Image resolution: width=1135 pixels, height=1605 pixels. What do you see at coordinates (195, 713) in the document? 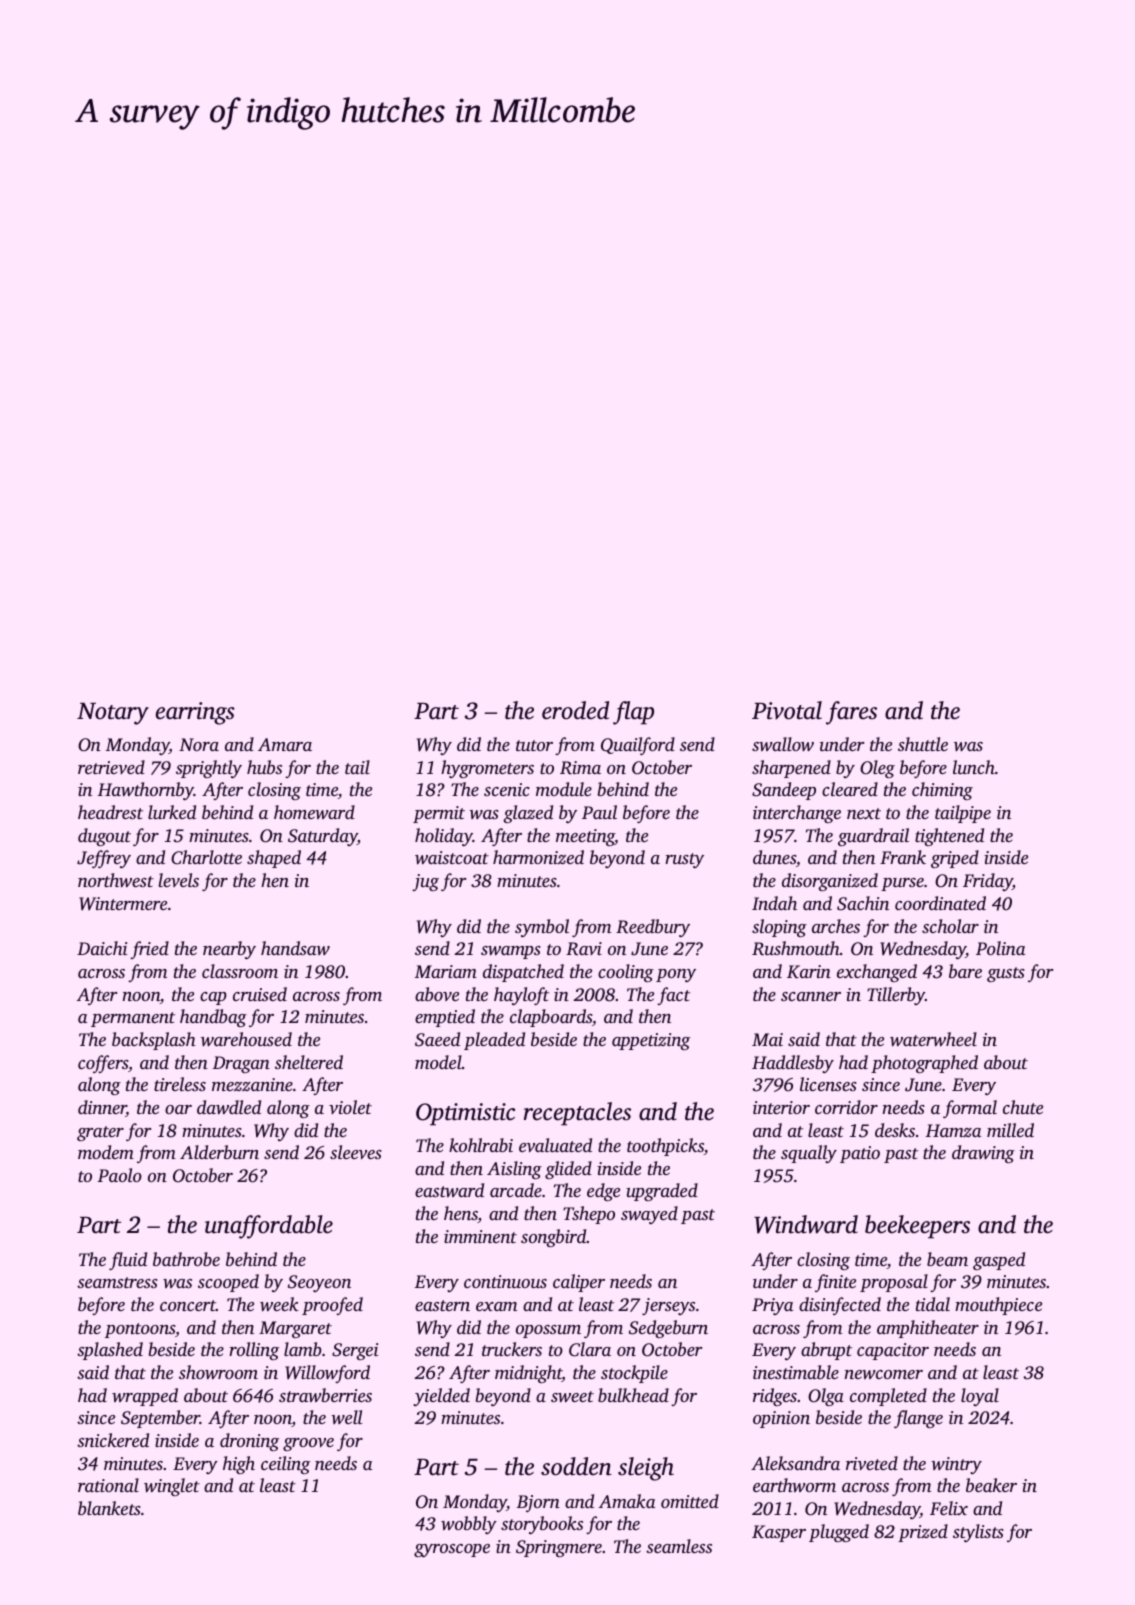
I see `earrings` at bounding box center [195, 713].
